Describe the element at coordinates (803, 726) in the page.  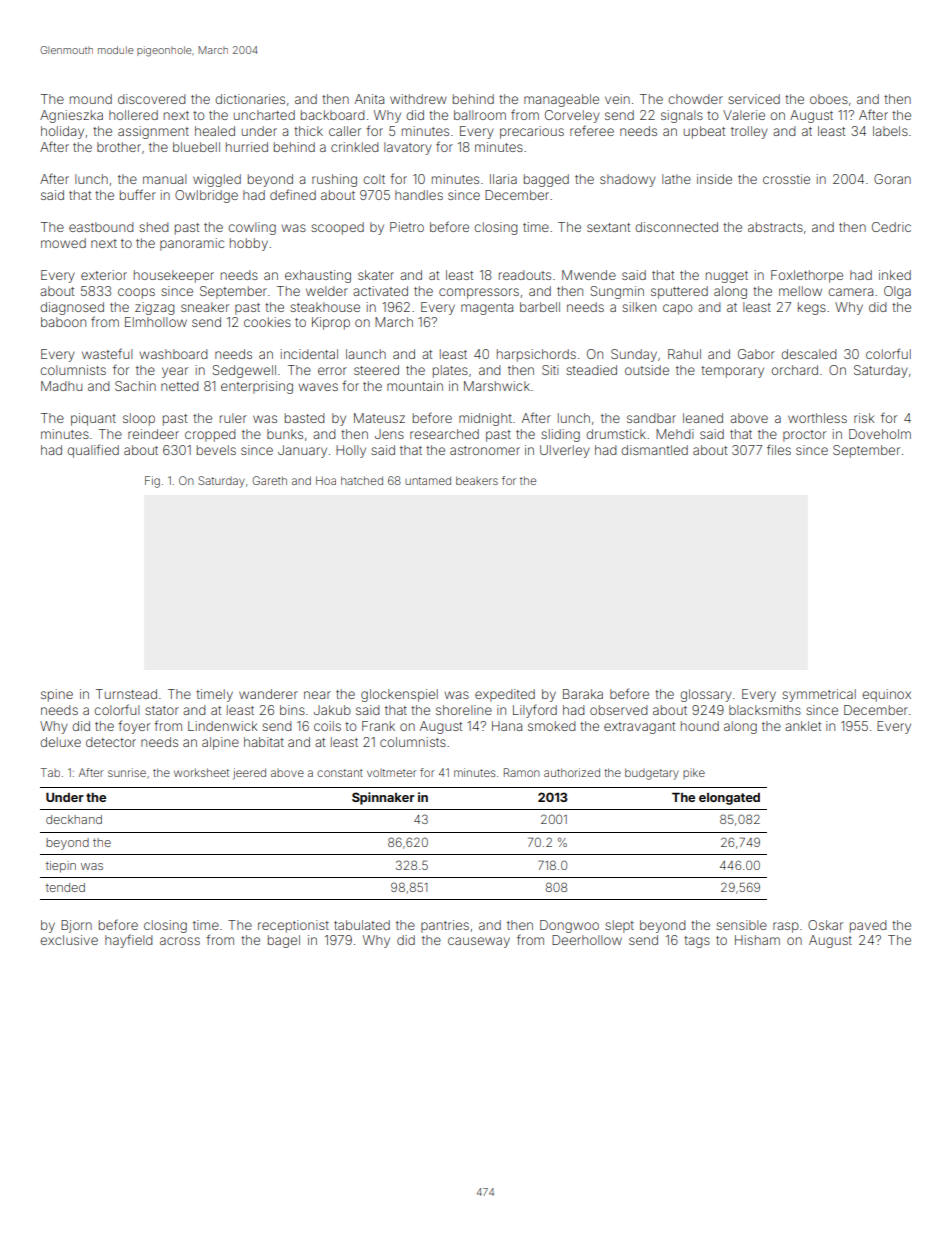
I see `anklet` at that location.
